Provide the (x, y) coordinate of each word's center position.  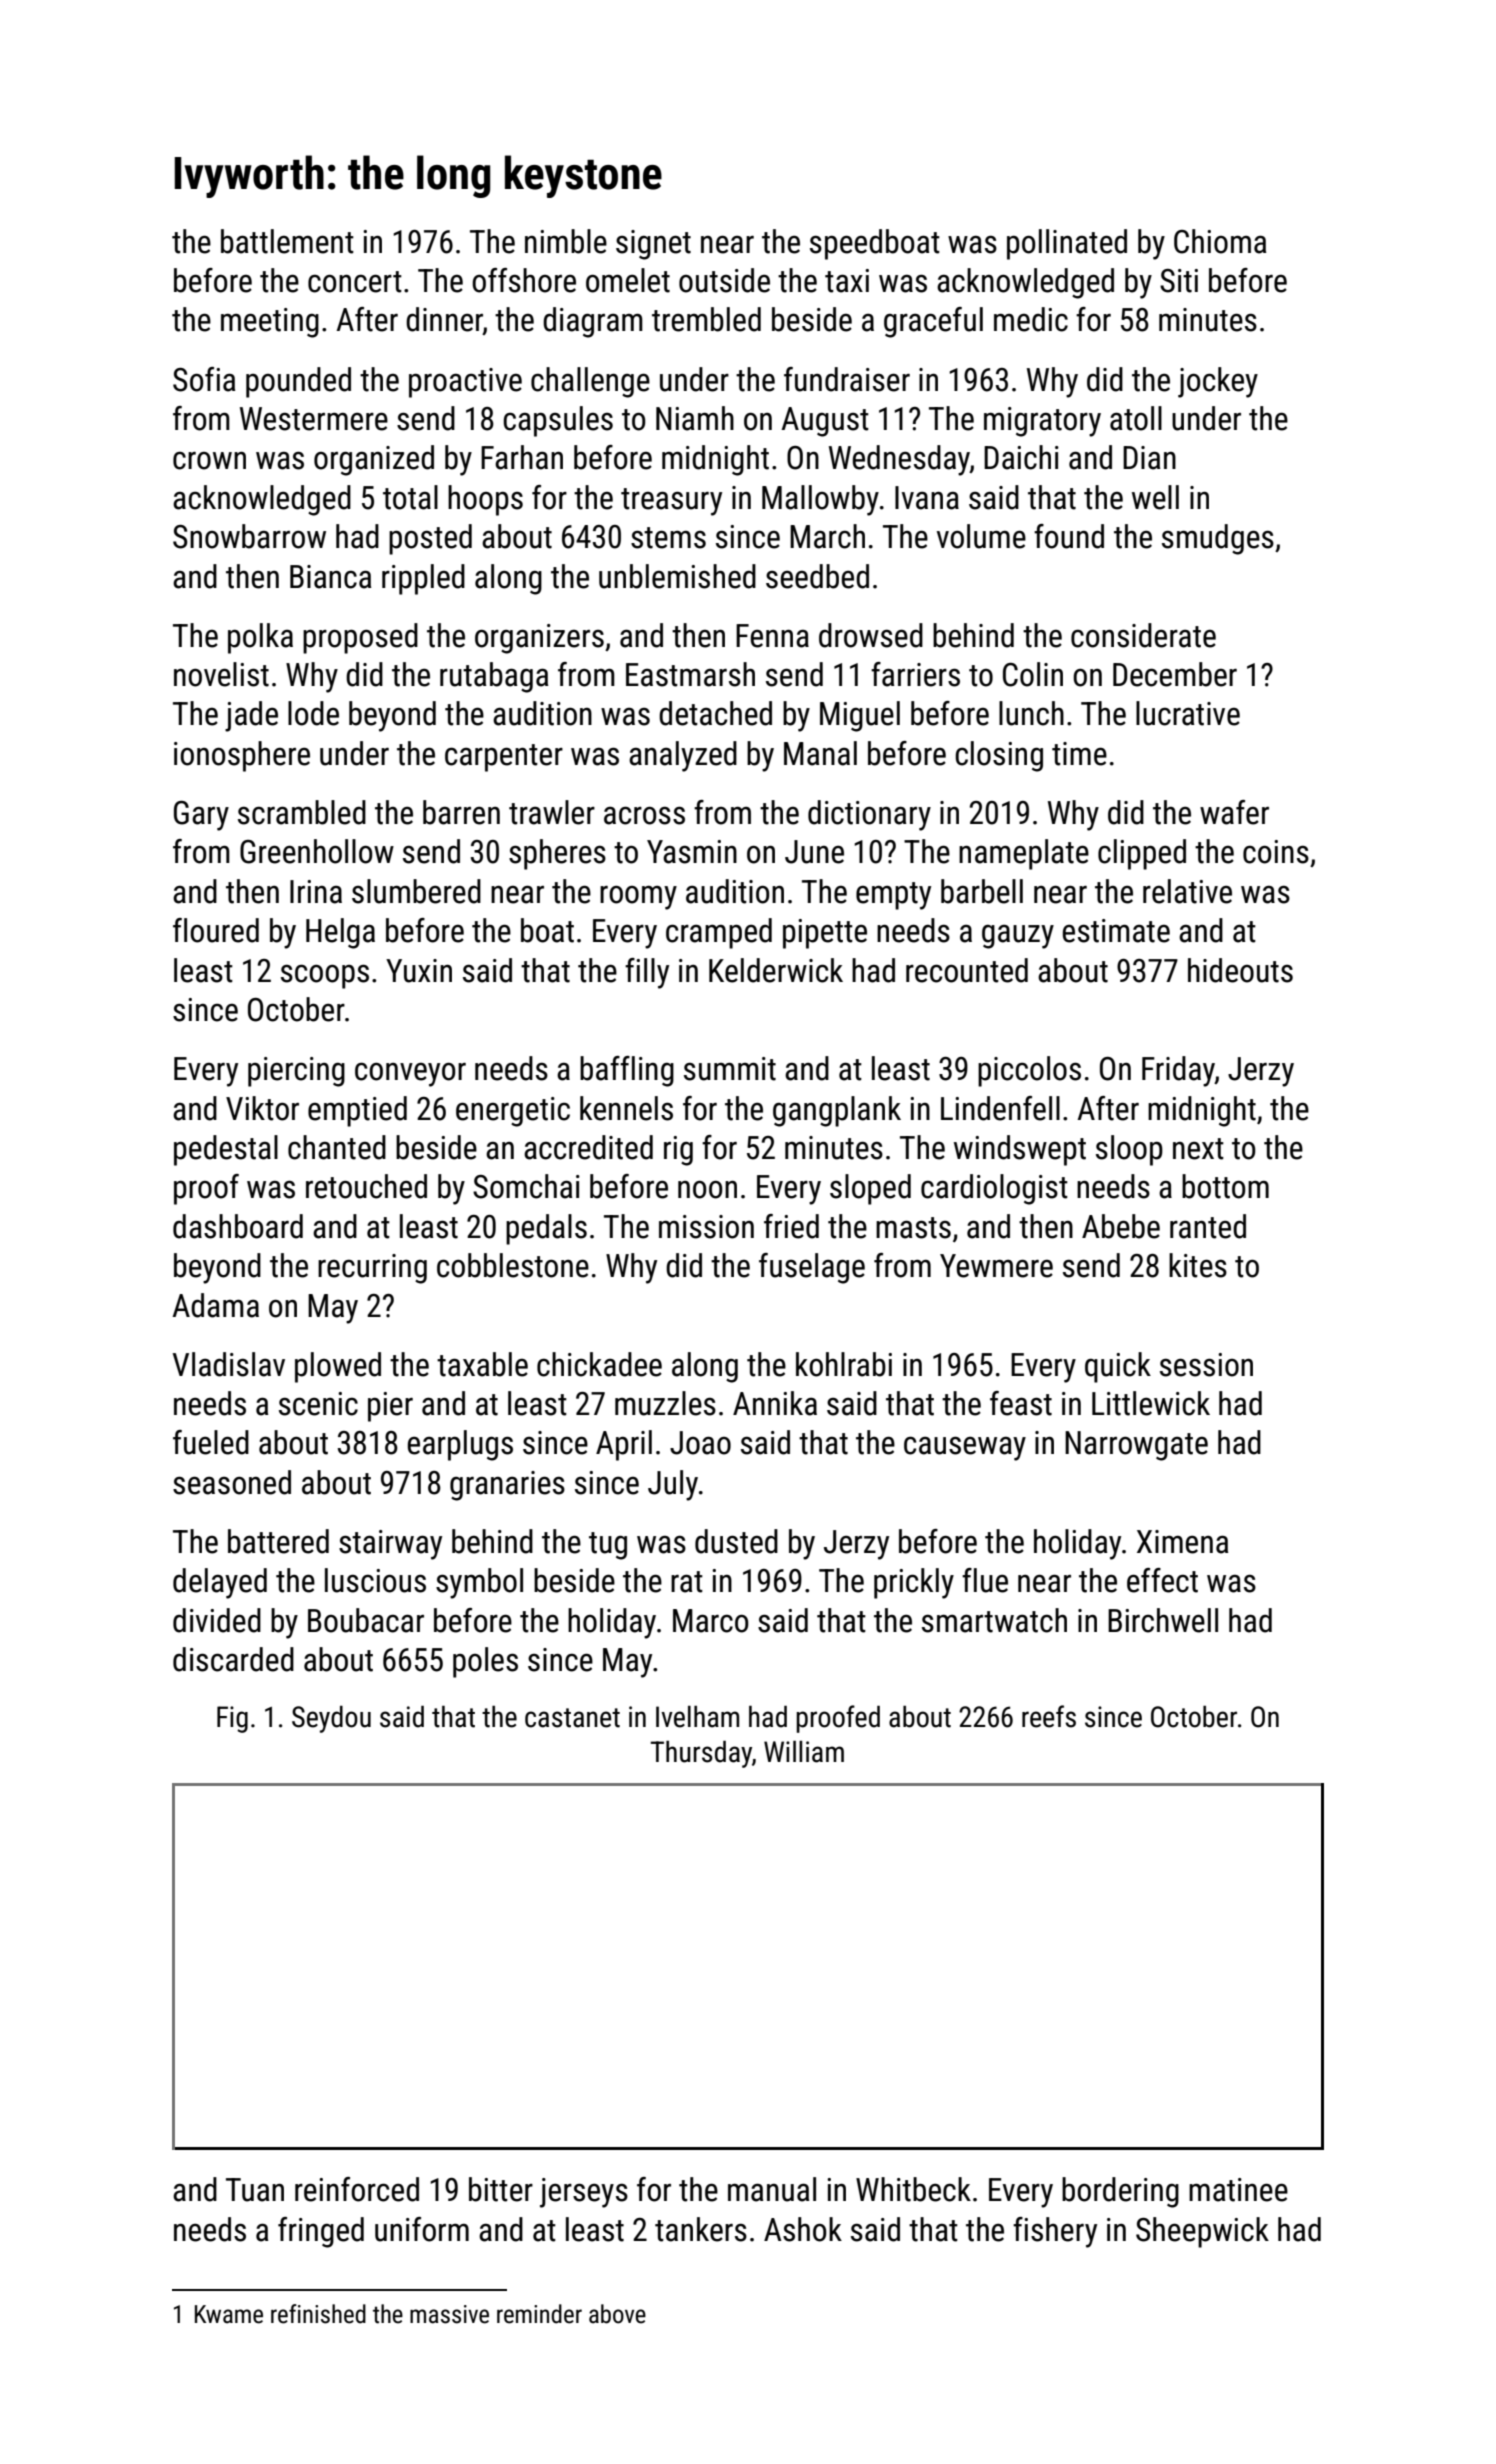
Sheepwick (1202, 2232)
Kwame (229, 2314)
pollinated (1067, 244)
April (624, 1445)
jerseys (584, 2193)
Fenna (772, 636)
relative (1187, 891)
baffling (627, 1071)
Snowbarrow (249, 536)
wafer (1234, 812)
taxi (847, 281)
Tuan (255, 2190)
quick (1118, 1367)
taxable (482, 1364)
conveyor (410, 1074)
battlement (287, 241)
